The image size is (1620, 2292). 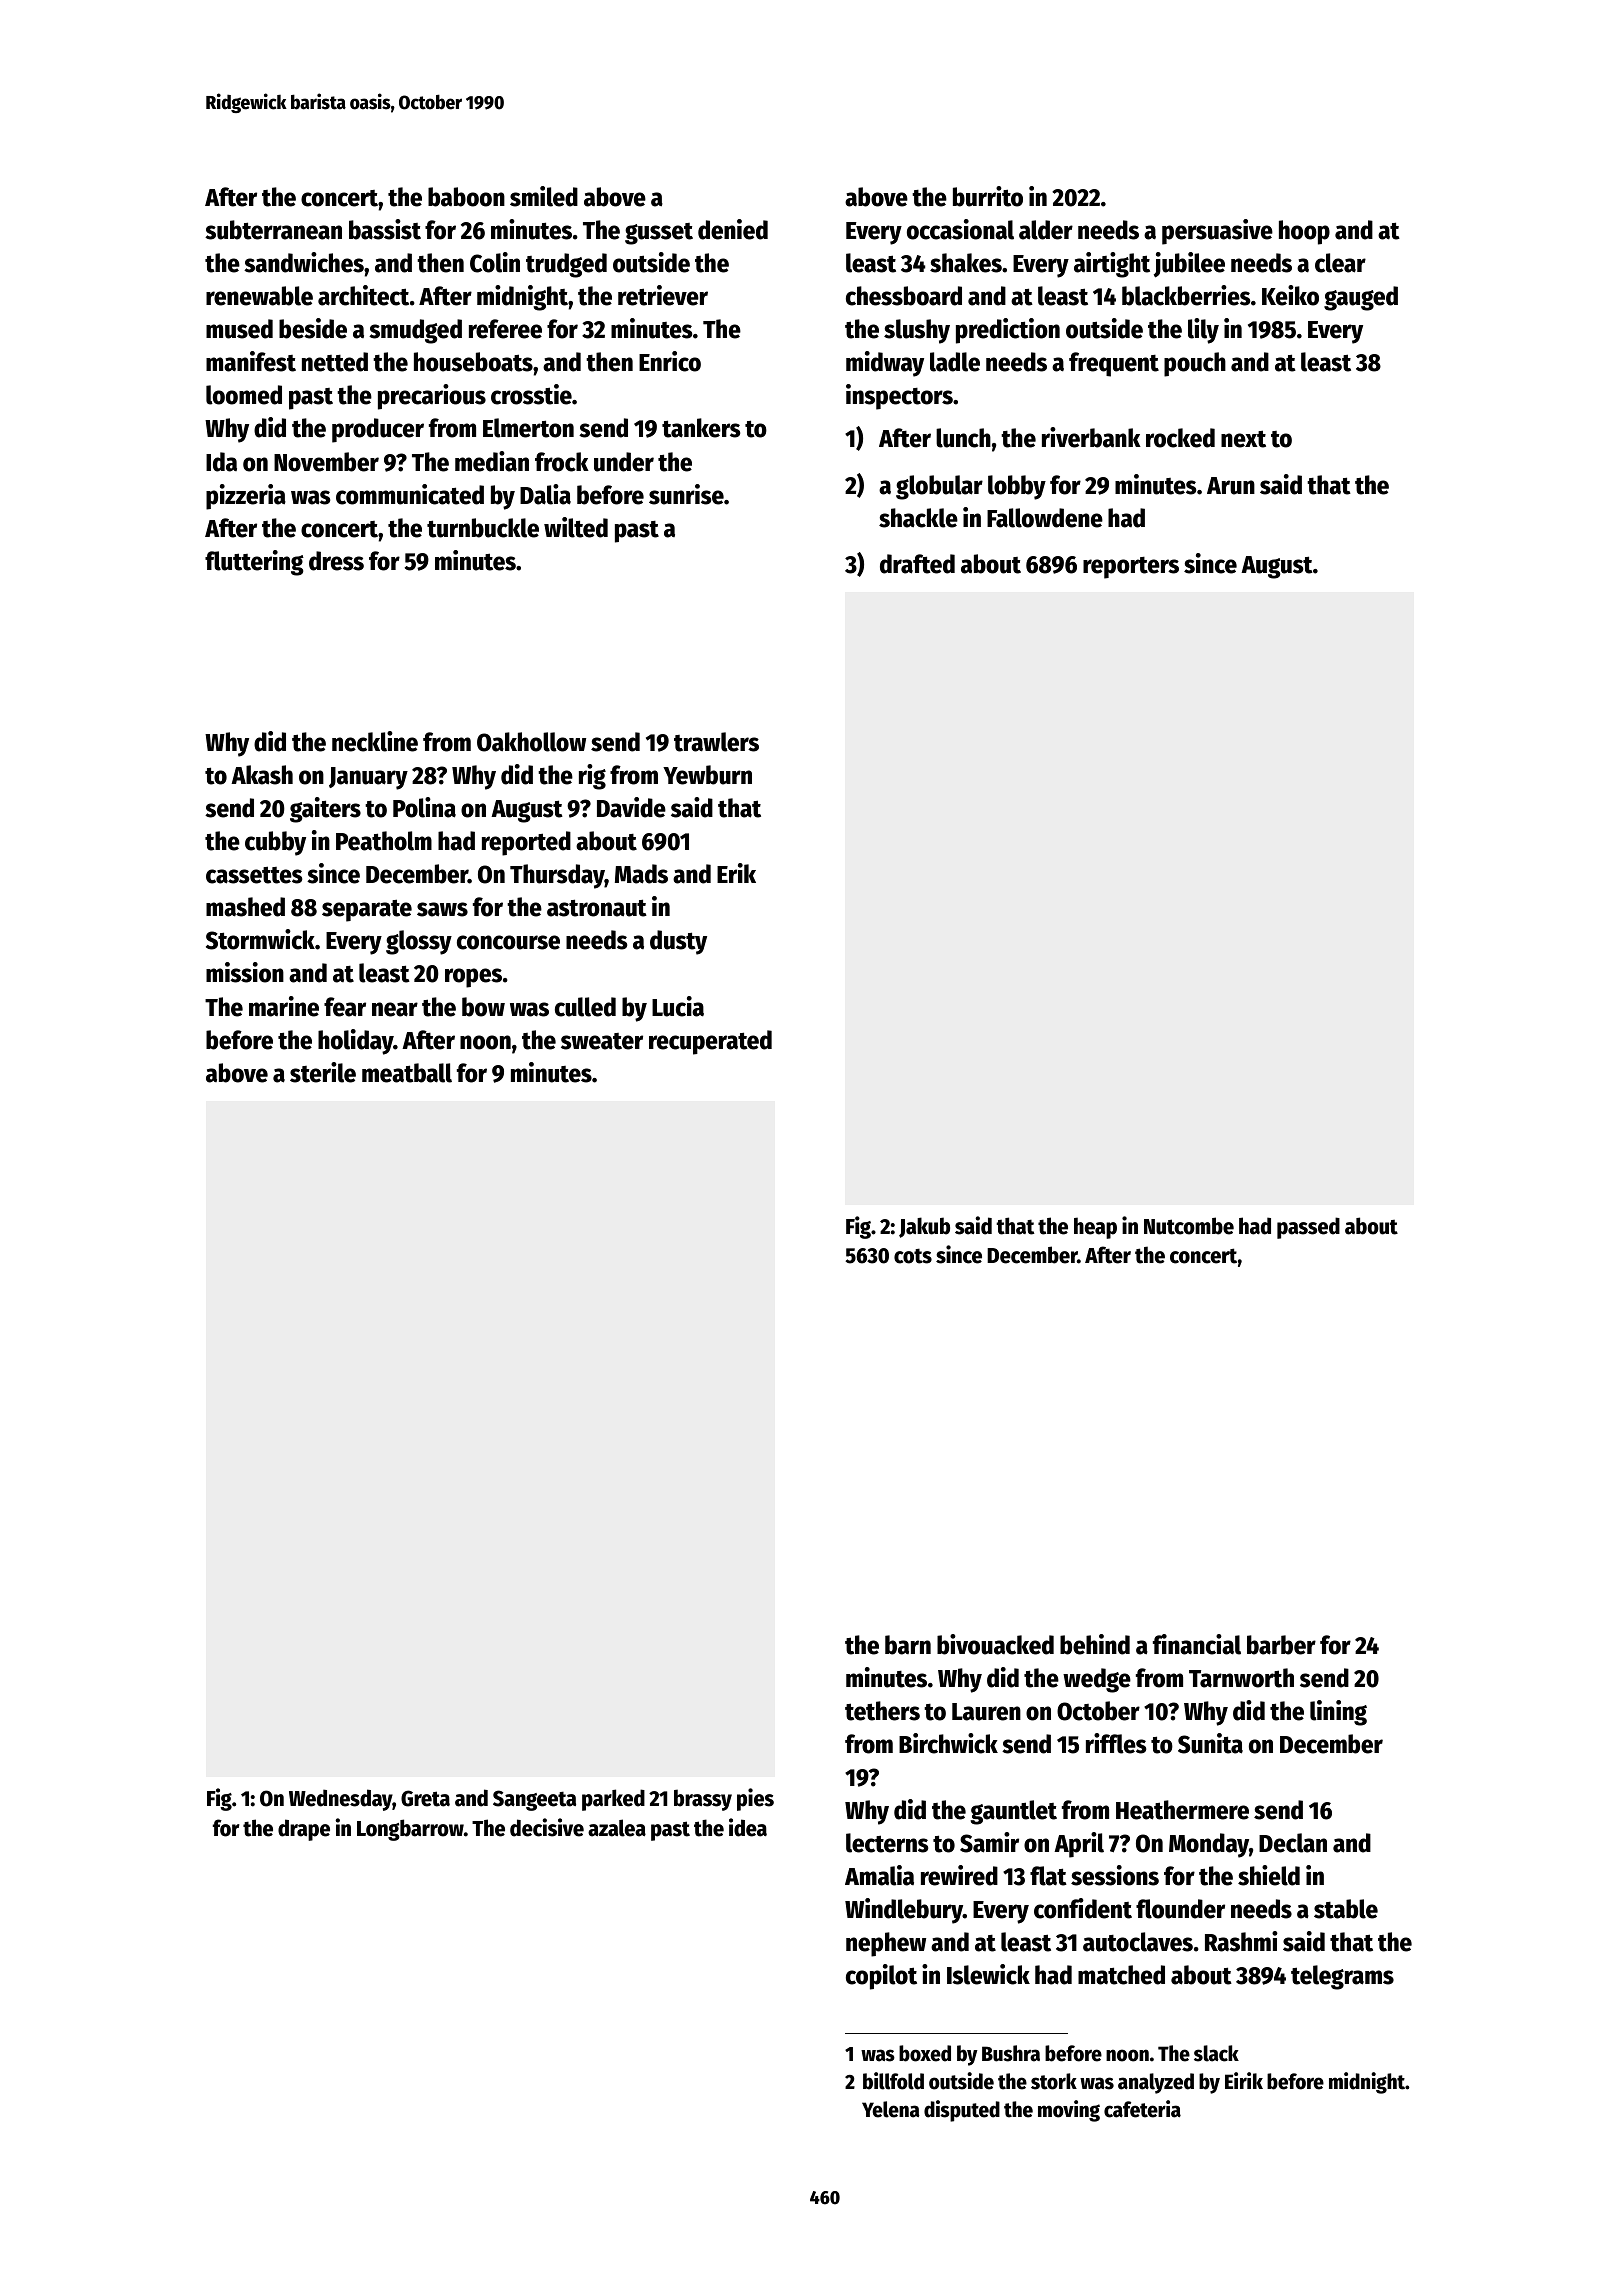 I want to click on riffles, so click(x=1116, y=1743).
